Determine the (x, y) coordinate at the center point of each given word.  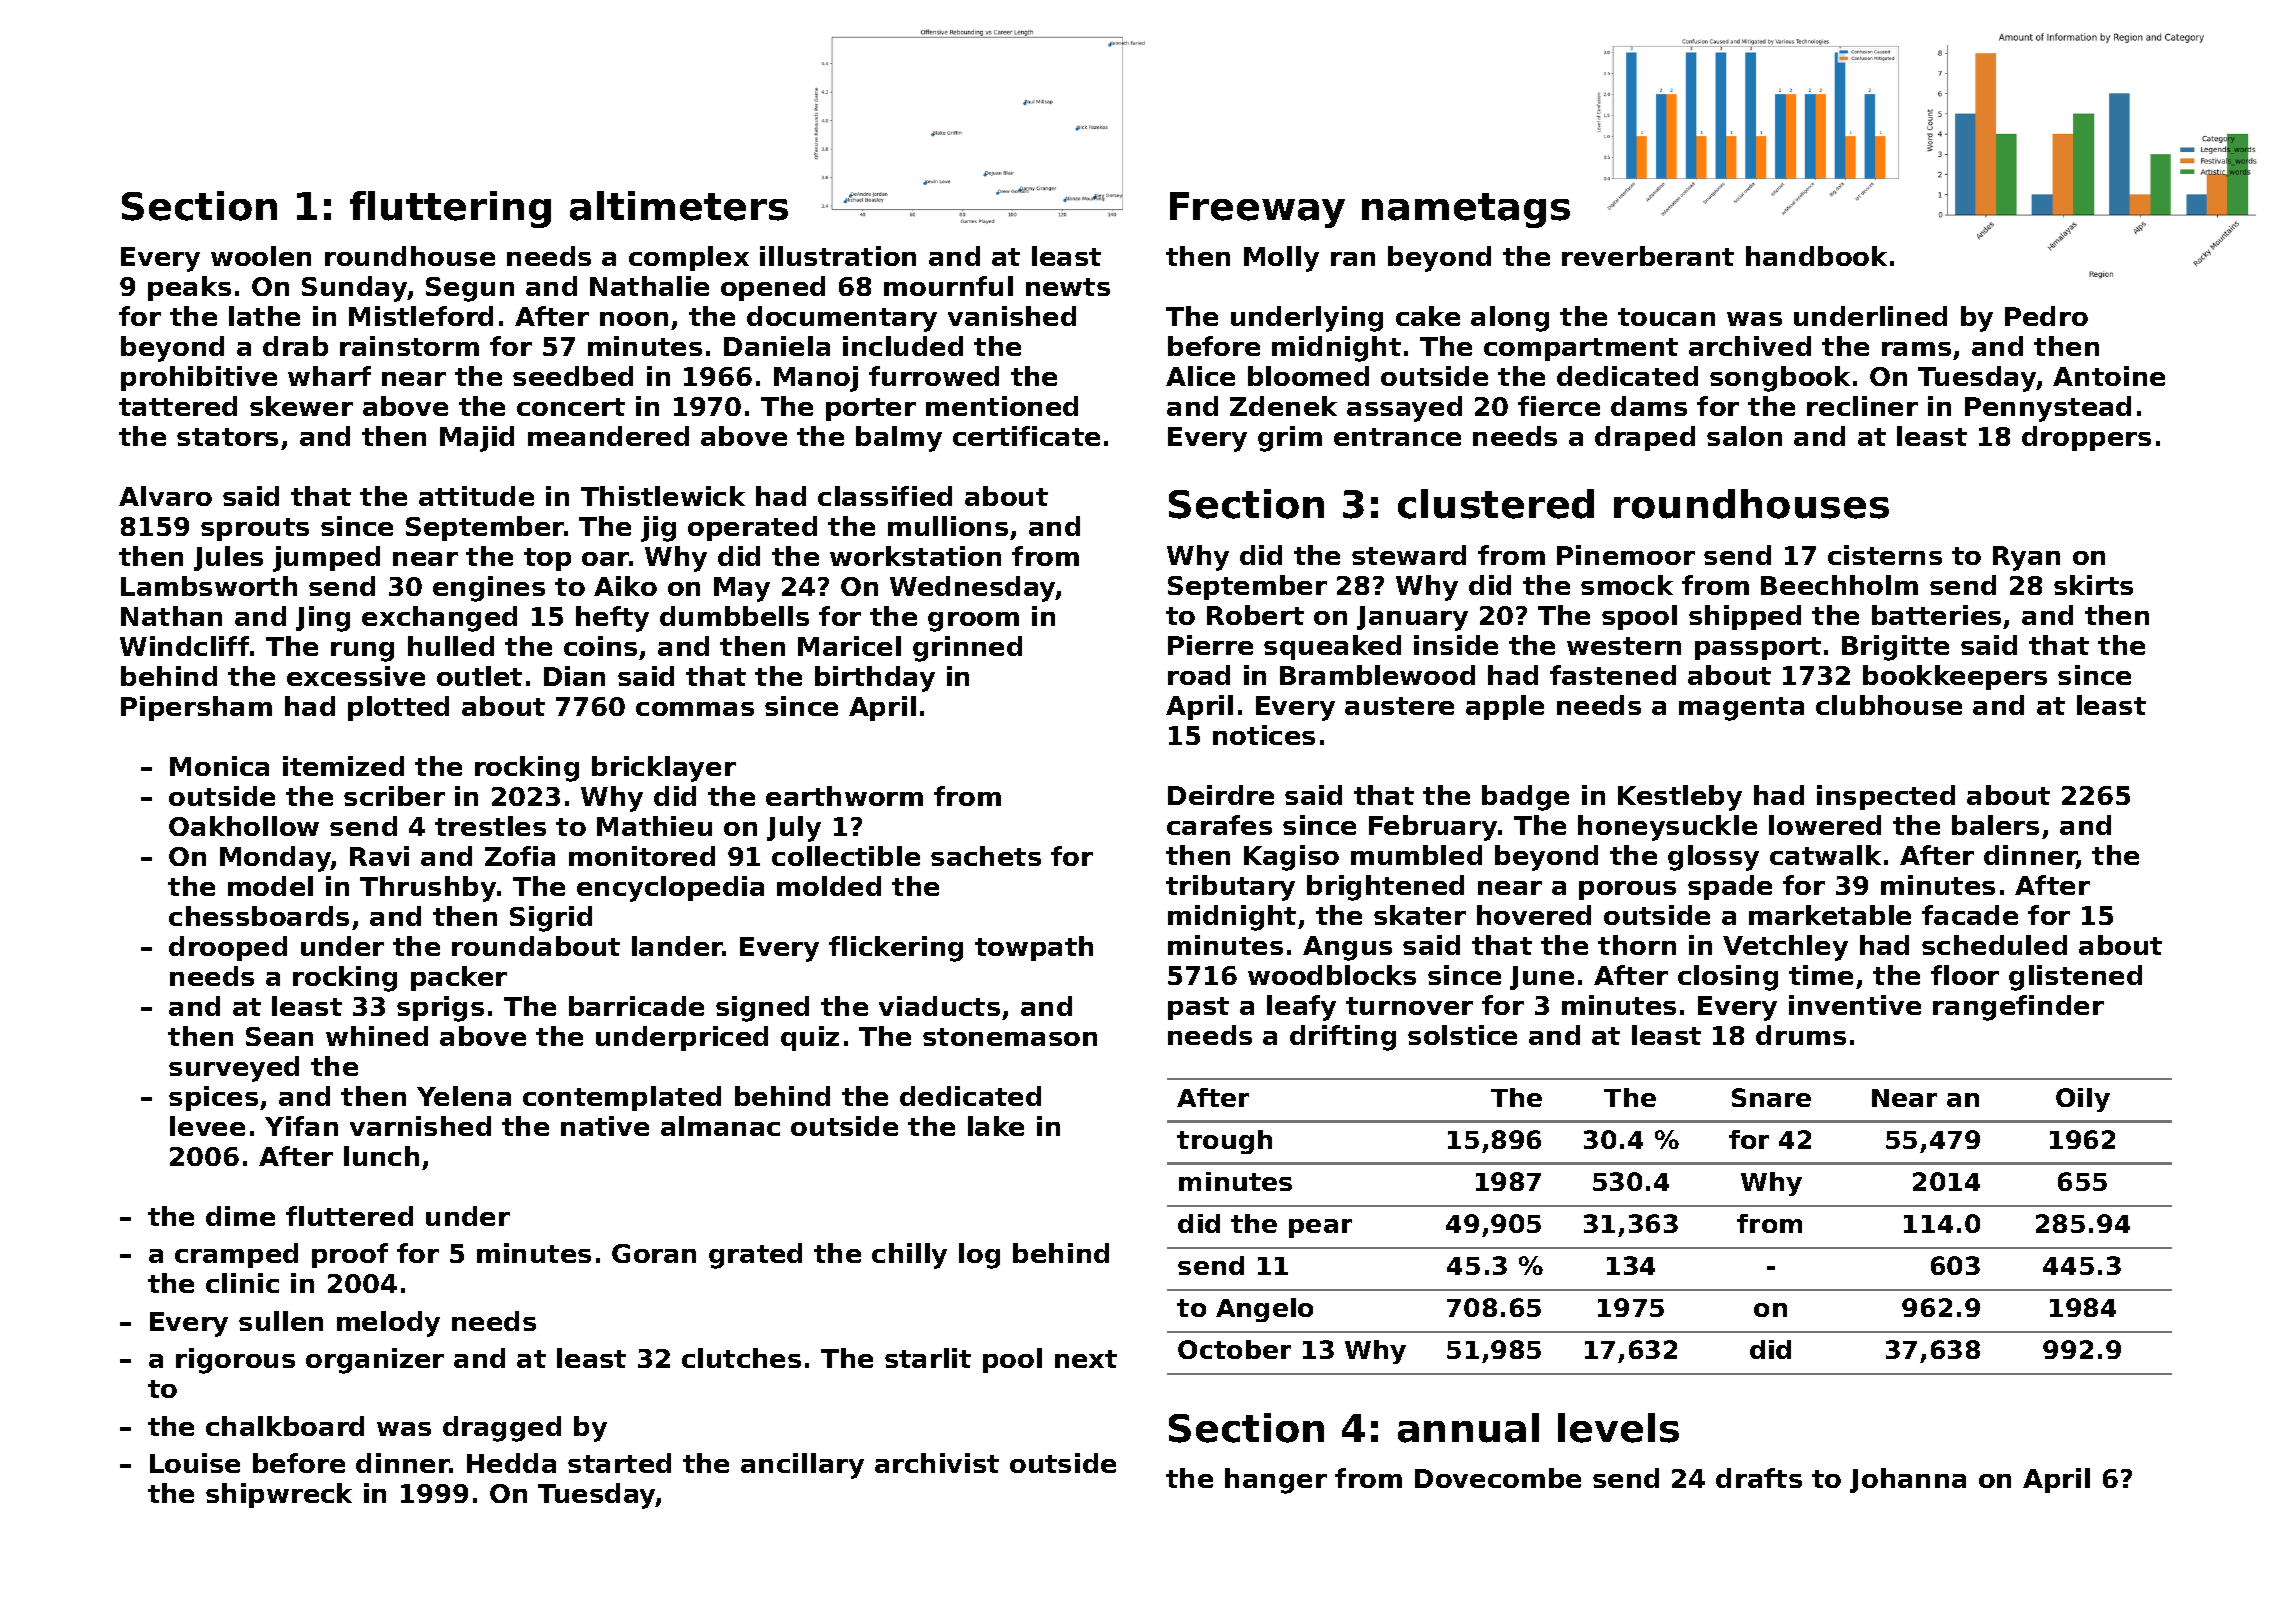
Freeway (1257, 210)
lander (677, 946)
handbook (1816, 256)
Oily (2083, 1100)
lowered (1825, 825)
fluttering (450, 209)
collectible (846, 856)
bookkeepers (1955, 677)
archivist (937, 1463)
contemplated (622, 1098)
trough (1224, 1142)
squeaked (1332, 647)
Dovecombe (1498, 1478)
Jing (323, 619)
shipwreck (279, 1495)
